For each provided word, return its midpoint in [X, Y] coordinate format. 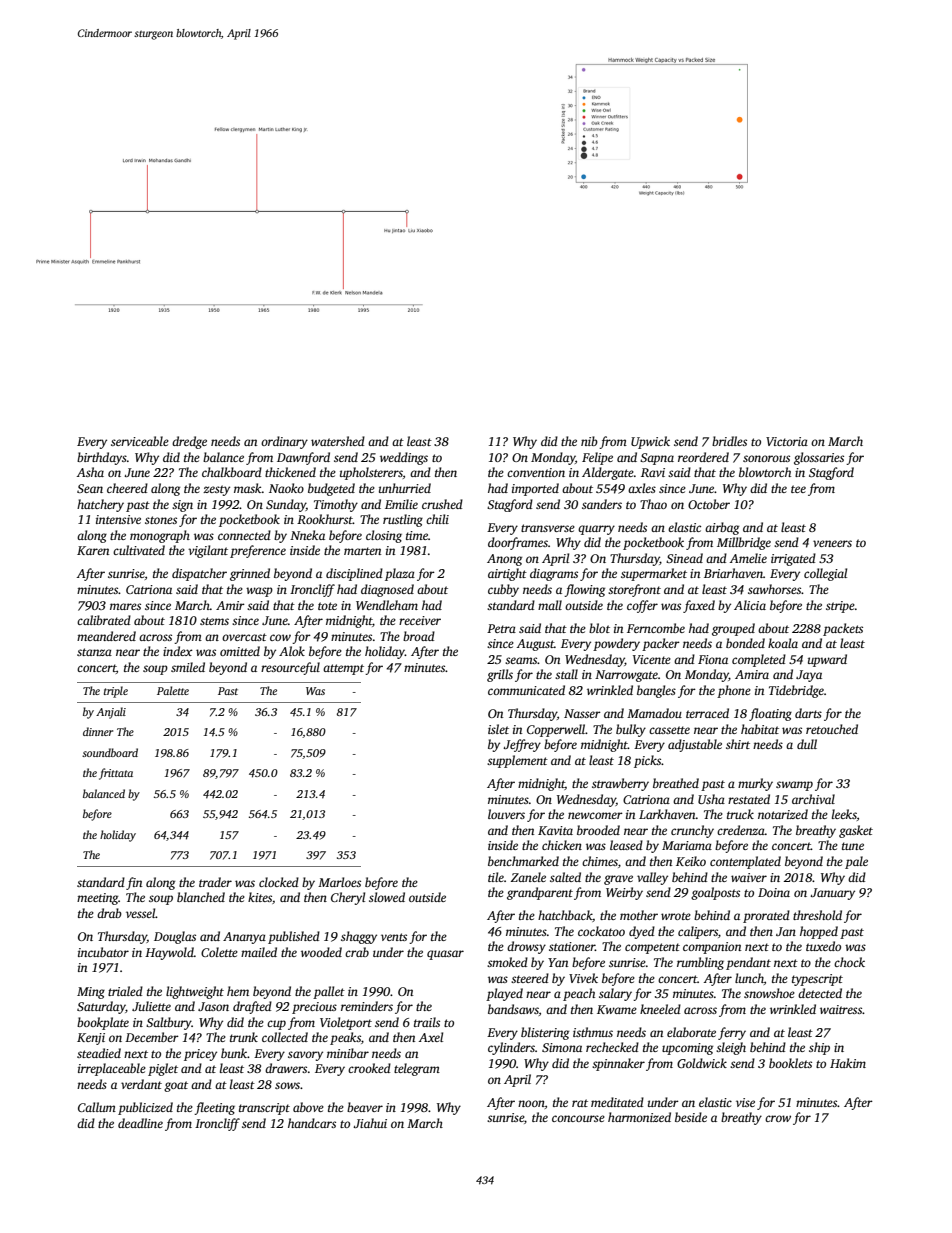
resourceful [290, 668]
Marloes [339, 882]
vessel [141, 913]
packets [843, 629]
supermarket [654, 574]
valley [652, 878]
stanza [94, 652]
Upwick [650, 442]
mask [248, 488]
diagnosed [387, 590]
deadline [140, 1123]
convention [536, 472]
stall [566, 674]
